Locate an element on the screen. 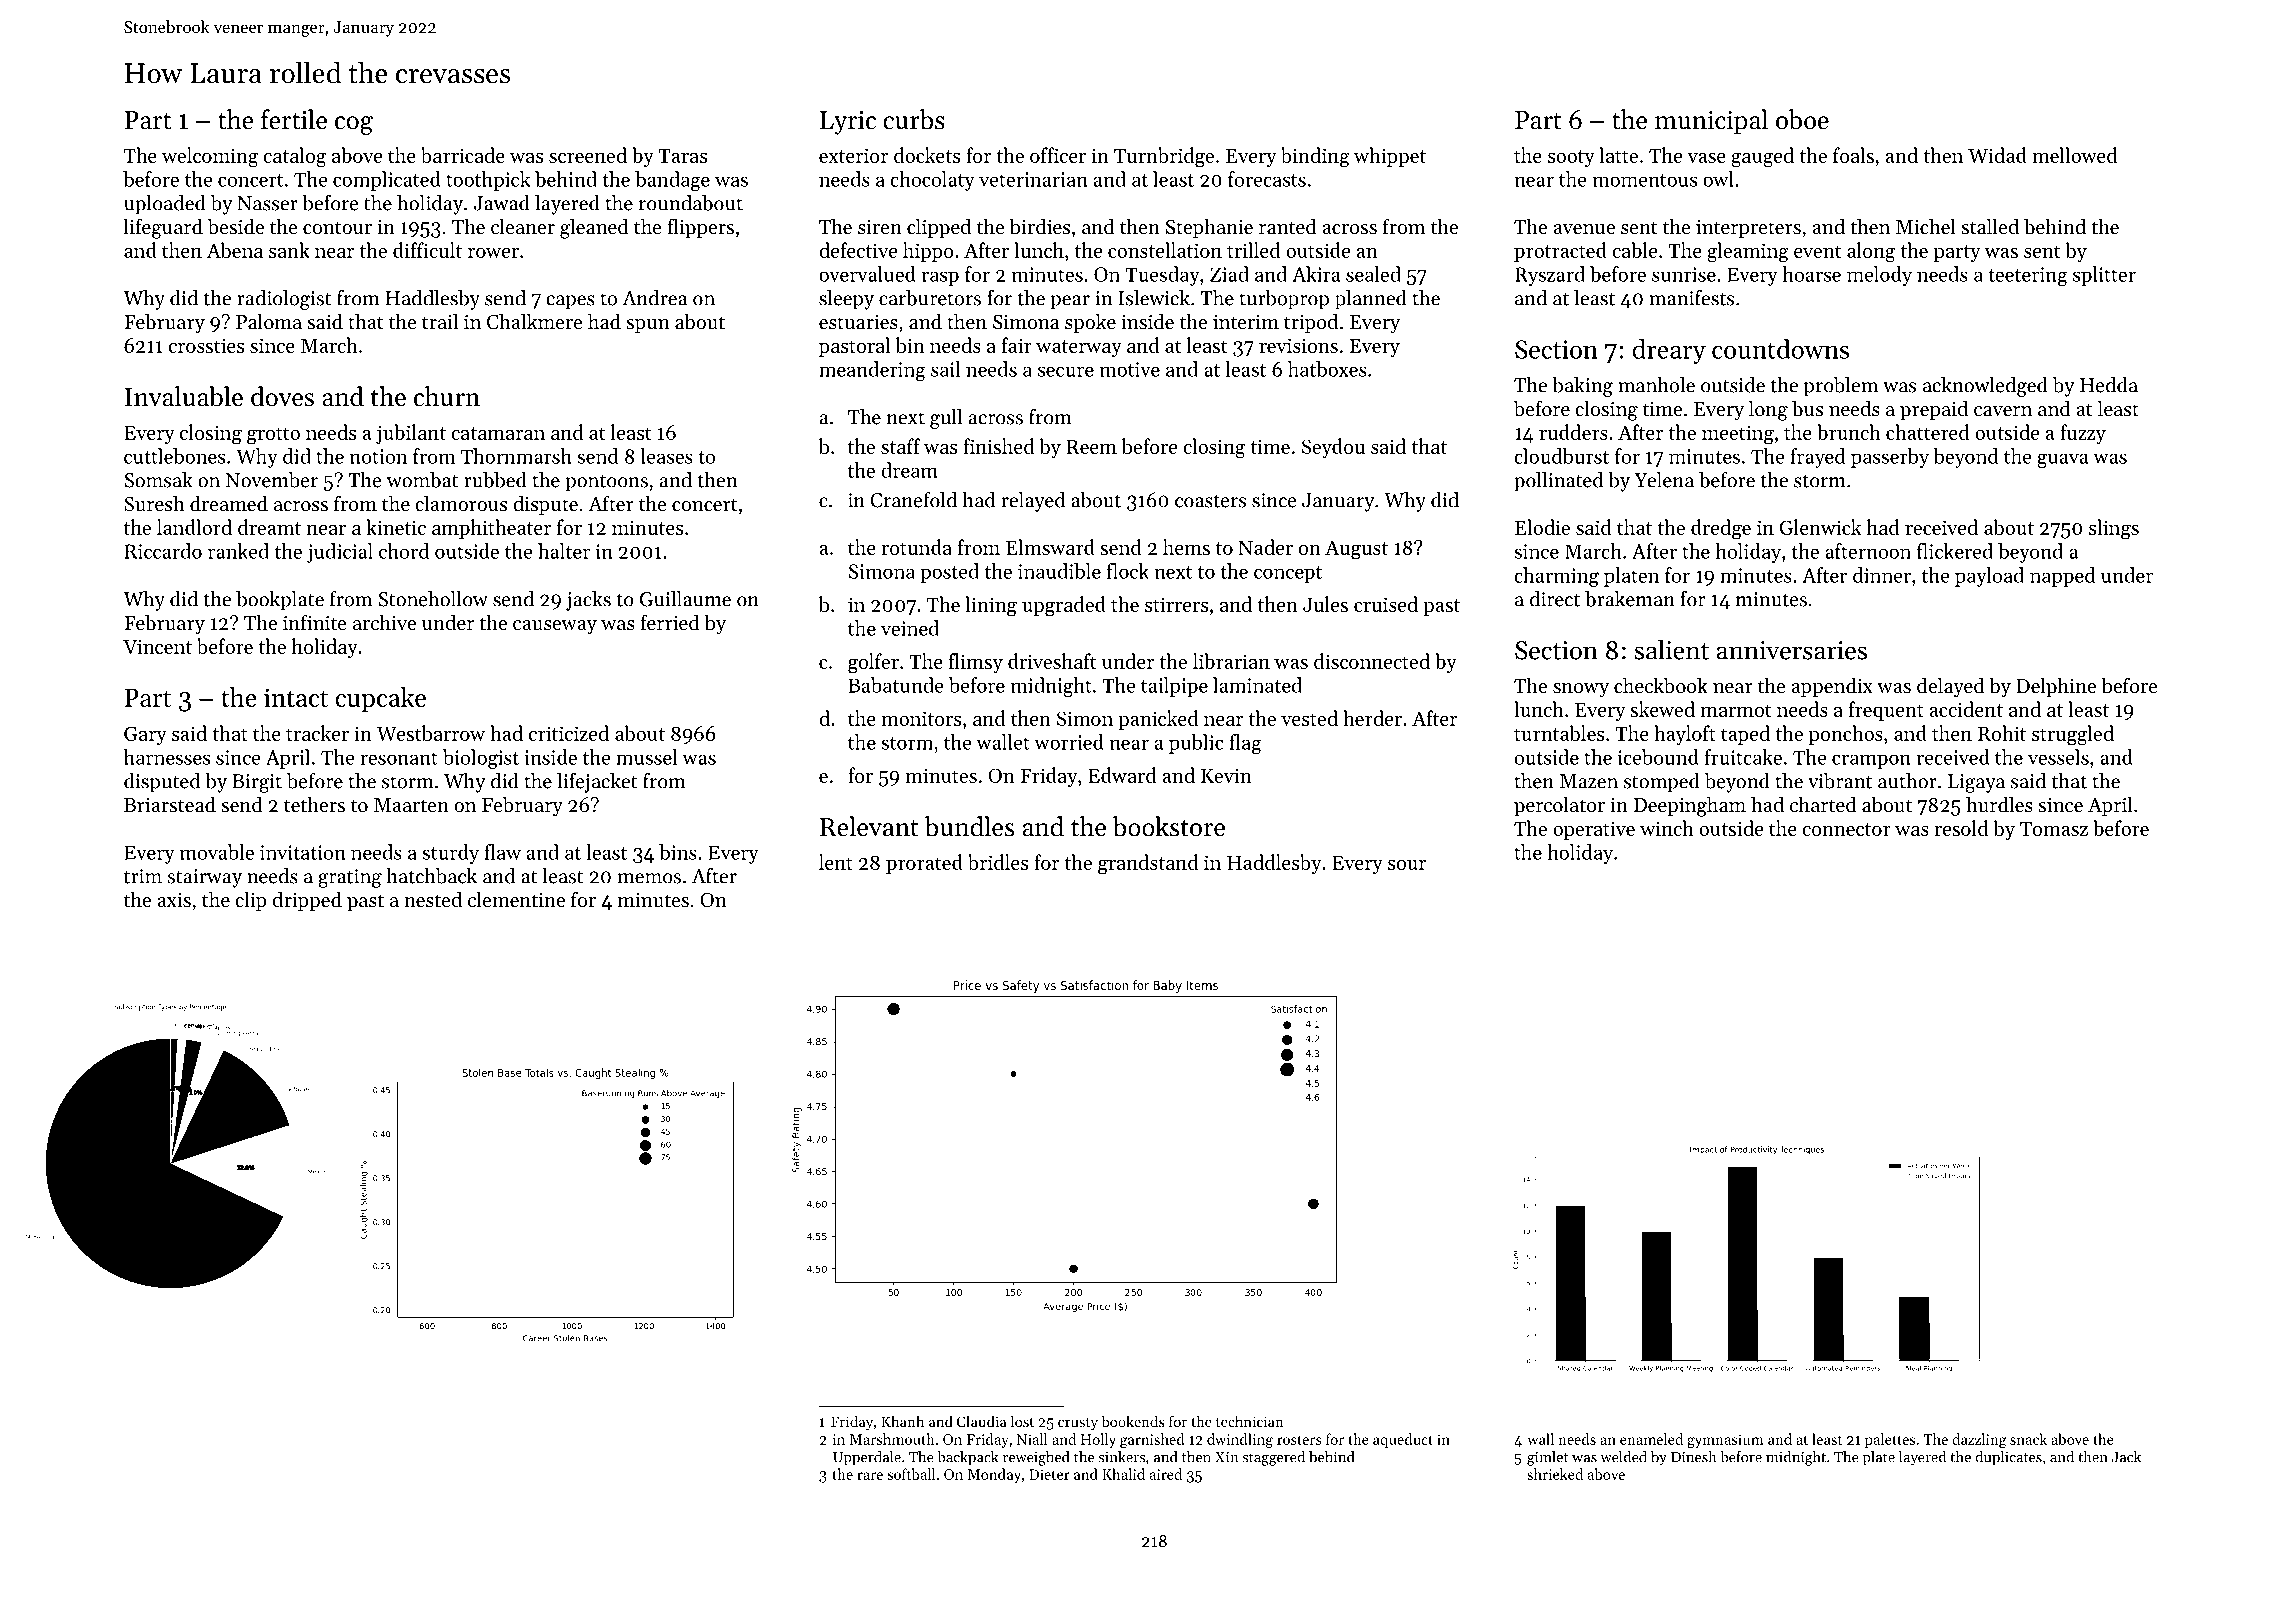 This screenshot has height=1614, width=2282. technician is located at coordinates (1250, 1421).
